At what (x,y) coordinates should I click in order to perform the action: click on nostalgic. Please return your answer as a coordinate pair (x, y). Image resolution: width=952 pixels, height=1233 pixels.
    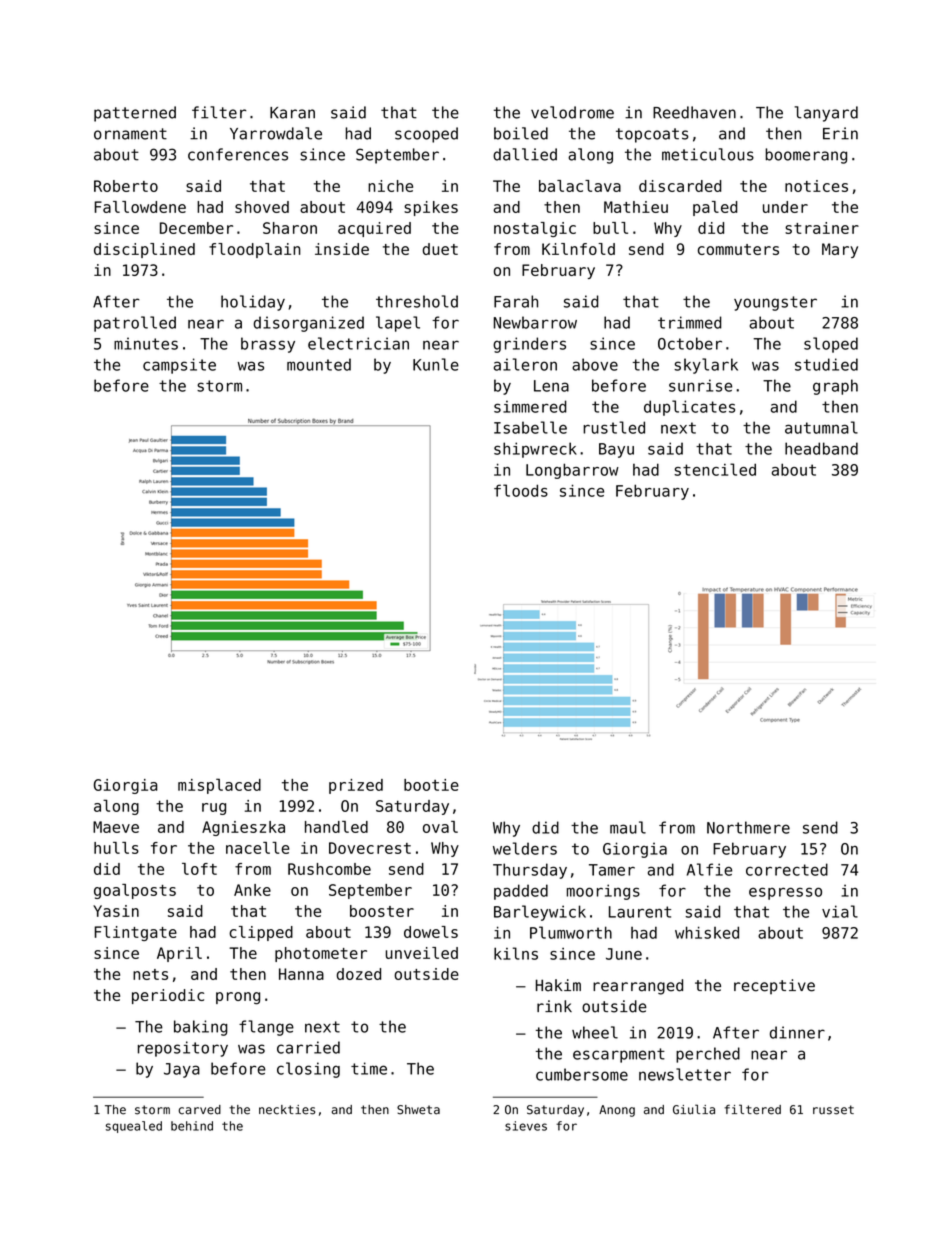
    Looking at the image, I should click on (535, 229).
